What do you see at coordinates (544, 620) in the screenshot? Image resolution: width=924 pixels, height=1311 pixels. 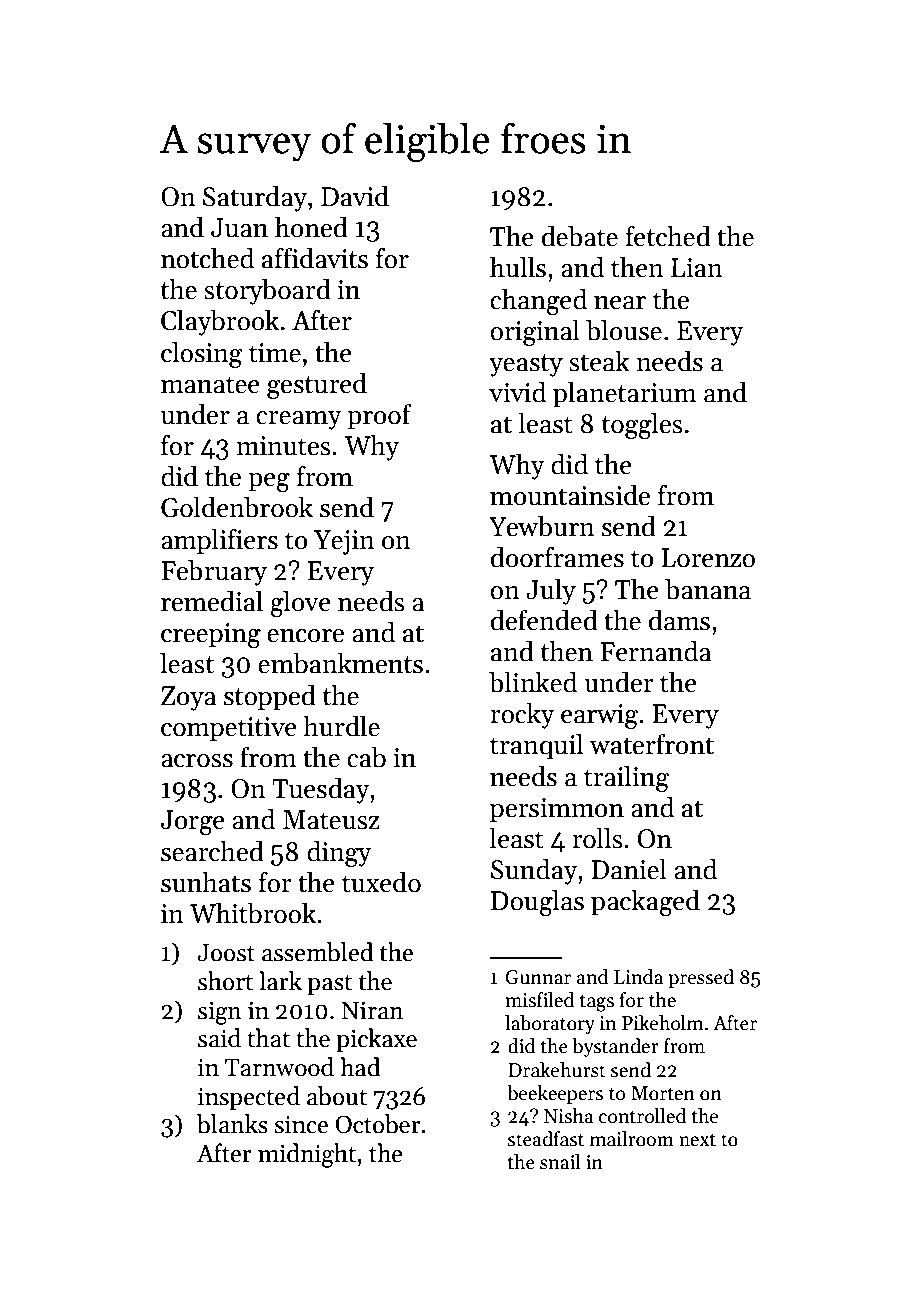 I see `defended` at bounding box center [544, 620].
